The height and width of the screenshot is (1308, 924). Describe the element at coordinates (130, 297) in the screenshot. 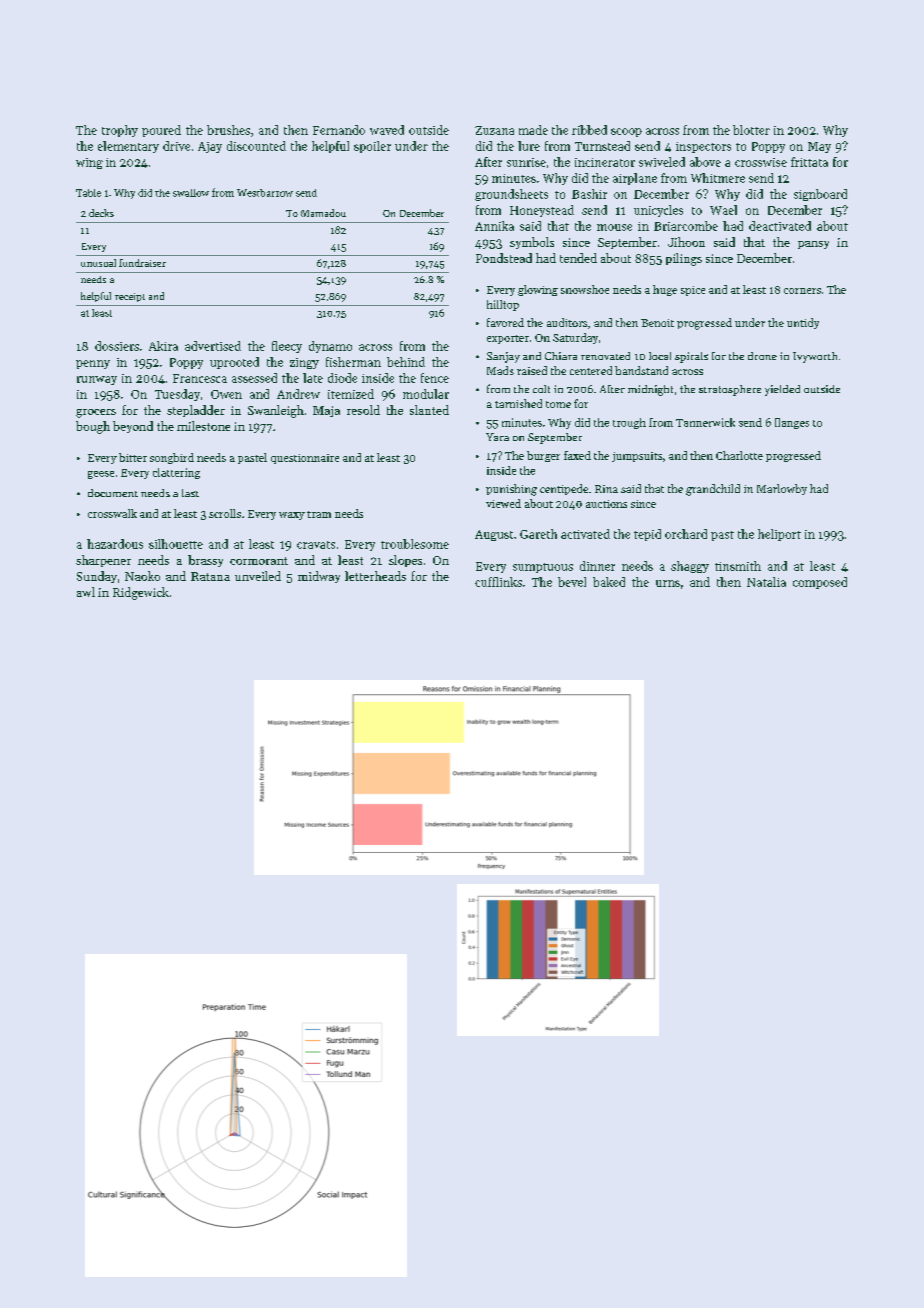

I see `receipt` at that location.
